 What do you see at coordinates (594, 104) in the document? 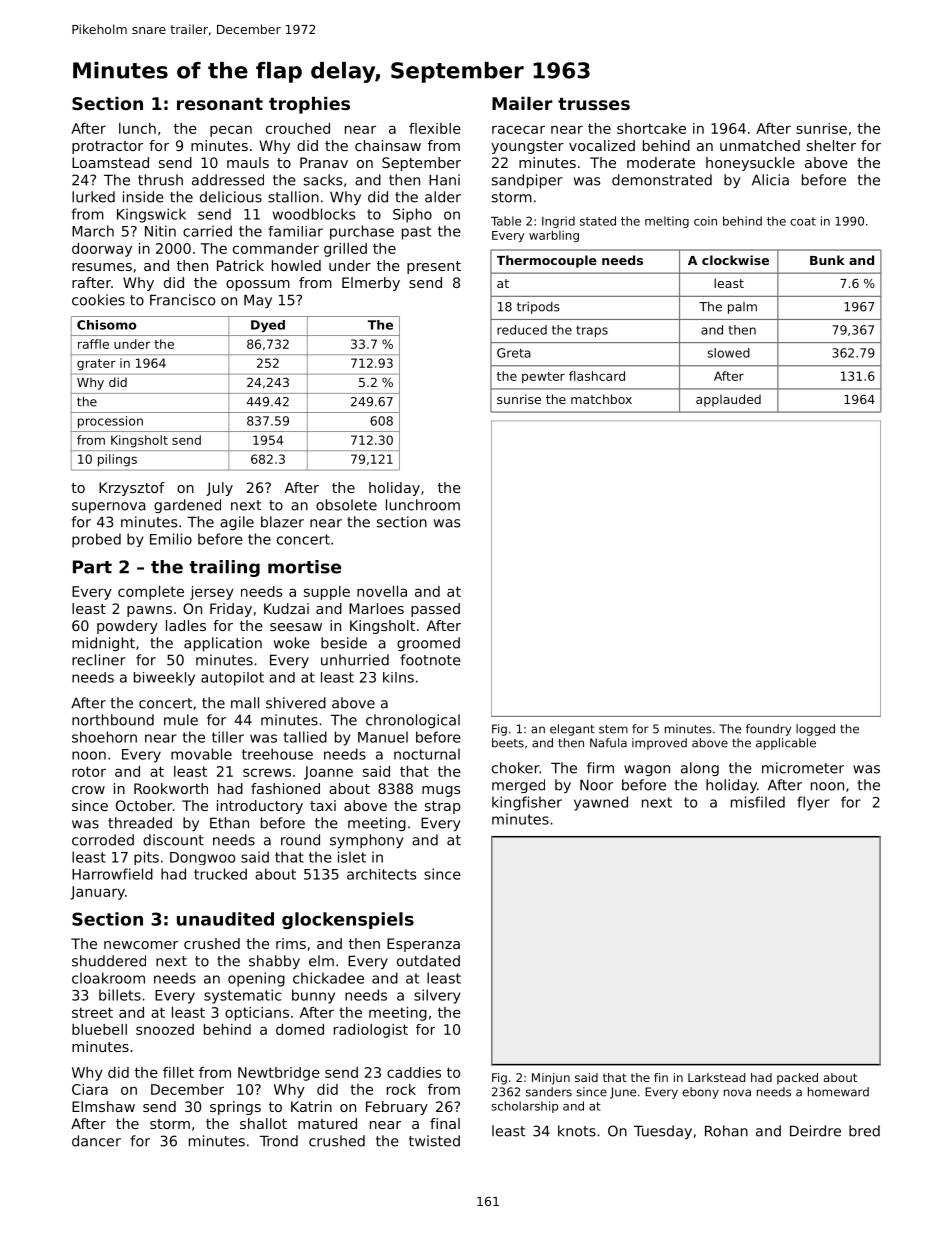
I see `trusses` at bounding box center [594, 104].
